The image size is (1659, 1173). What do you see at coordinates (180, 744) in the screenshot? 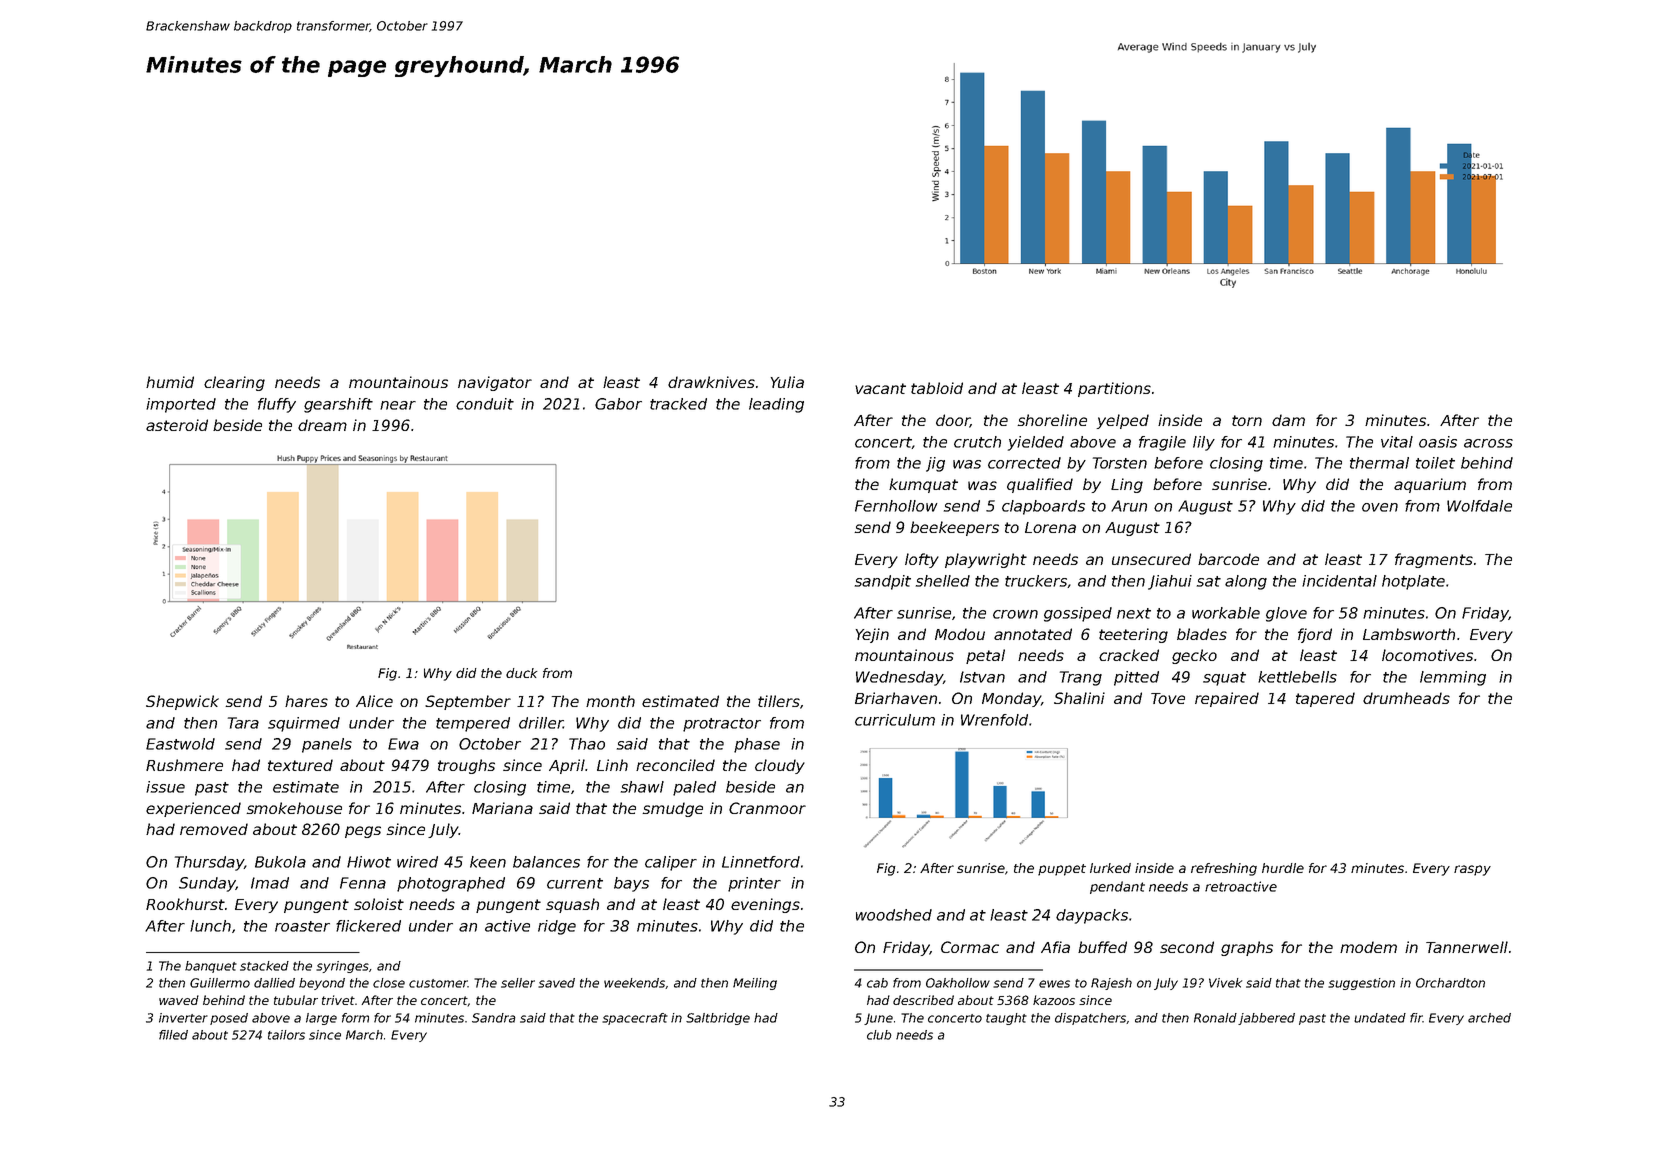
I see `Eastwold` at bounding box center [180, 744].
